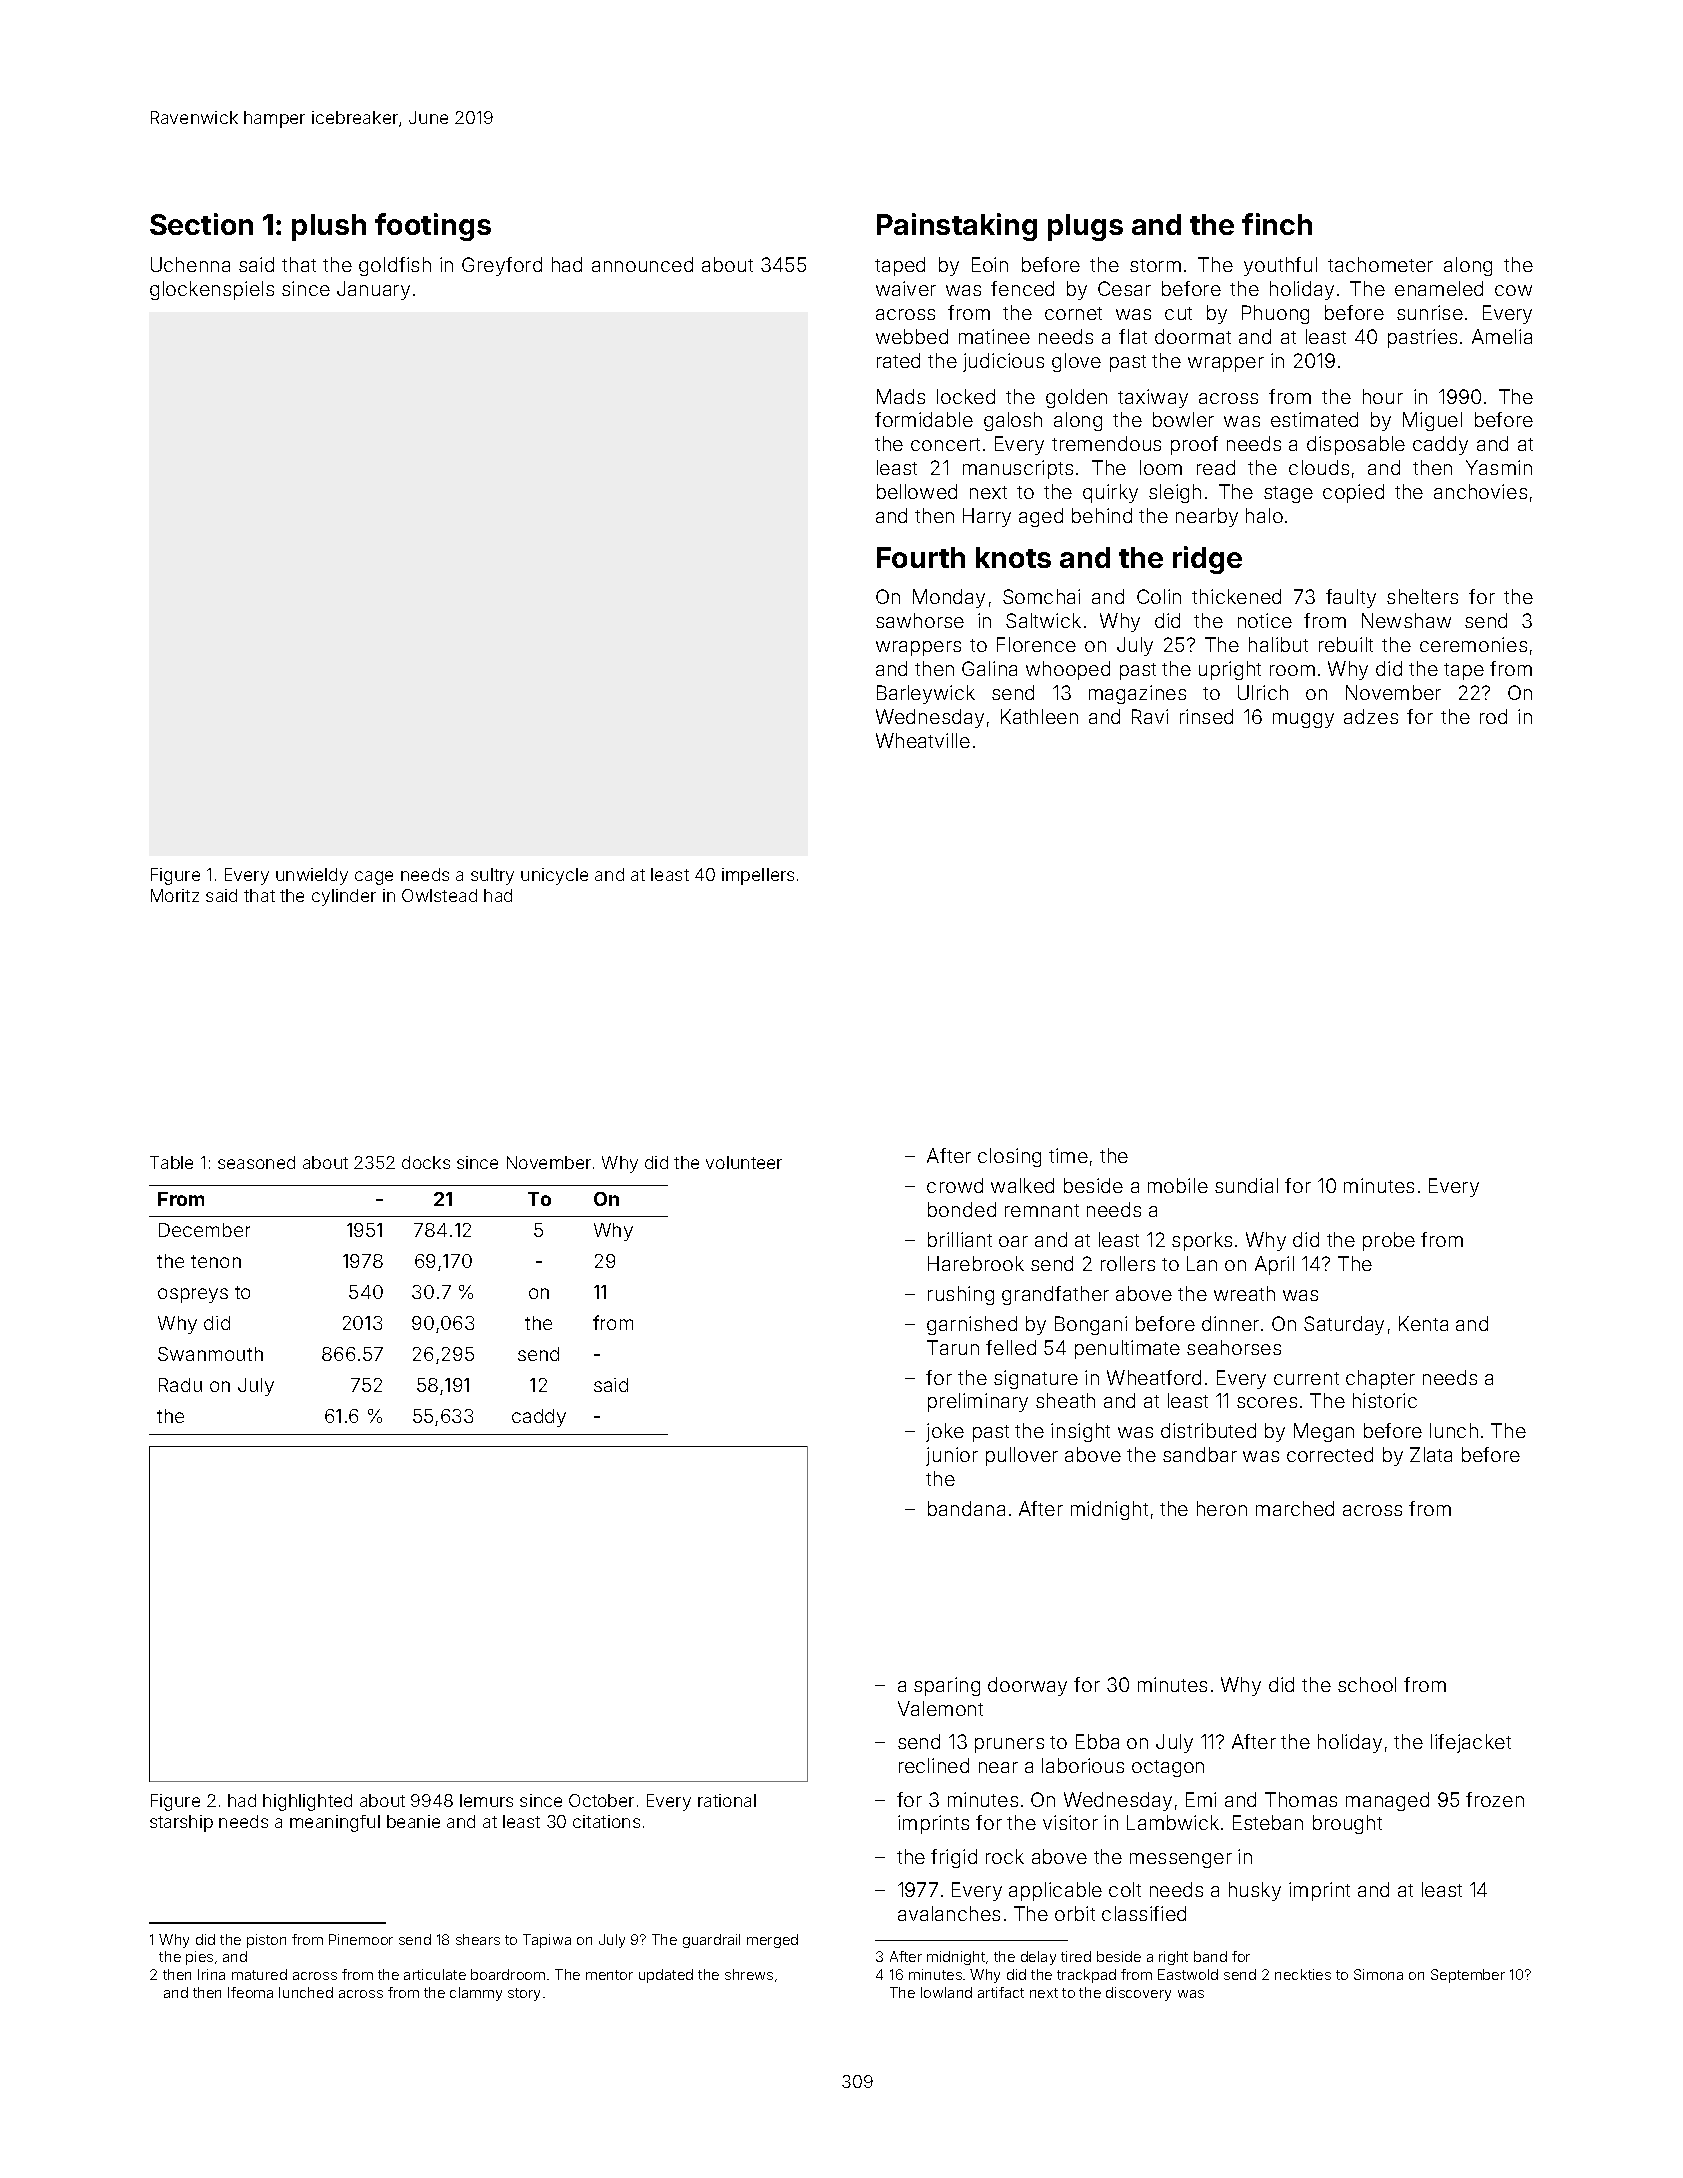 The height and width of the screenshot is (2178, 1683). Describe the element at coordinates (201, 224) in the screenshot. I see `Section` at that location.
